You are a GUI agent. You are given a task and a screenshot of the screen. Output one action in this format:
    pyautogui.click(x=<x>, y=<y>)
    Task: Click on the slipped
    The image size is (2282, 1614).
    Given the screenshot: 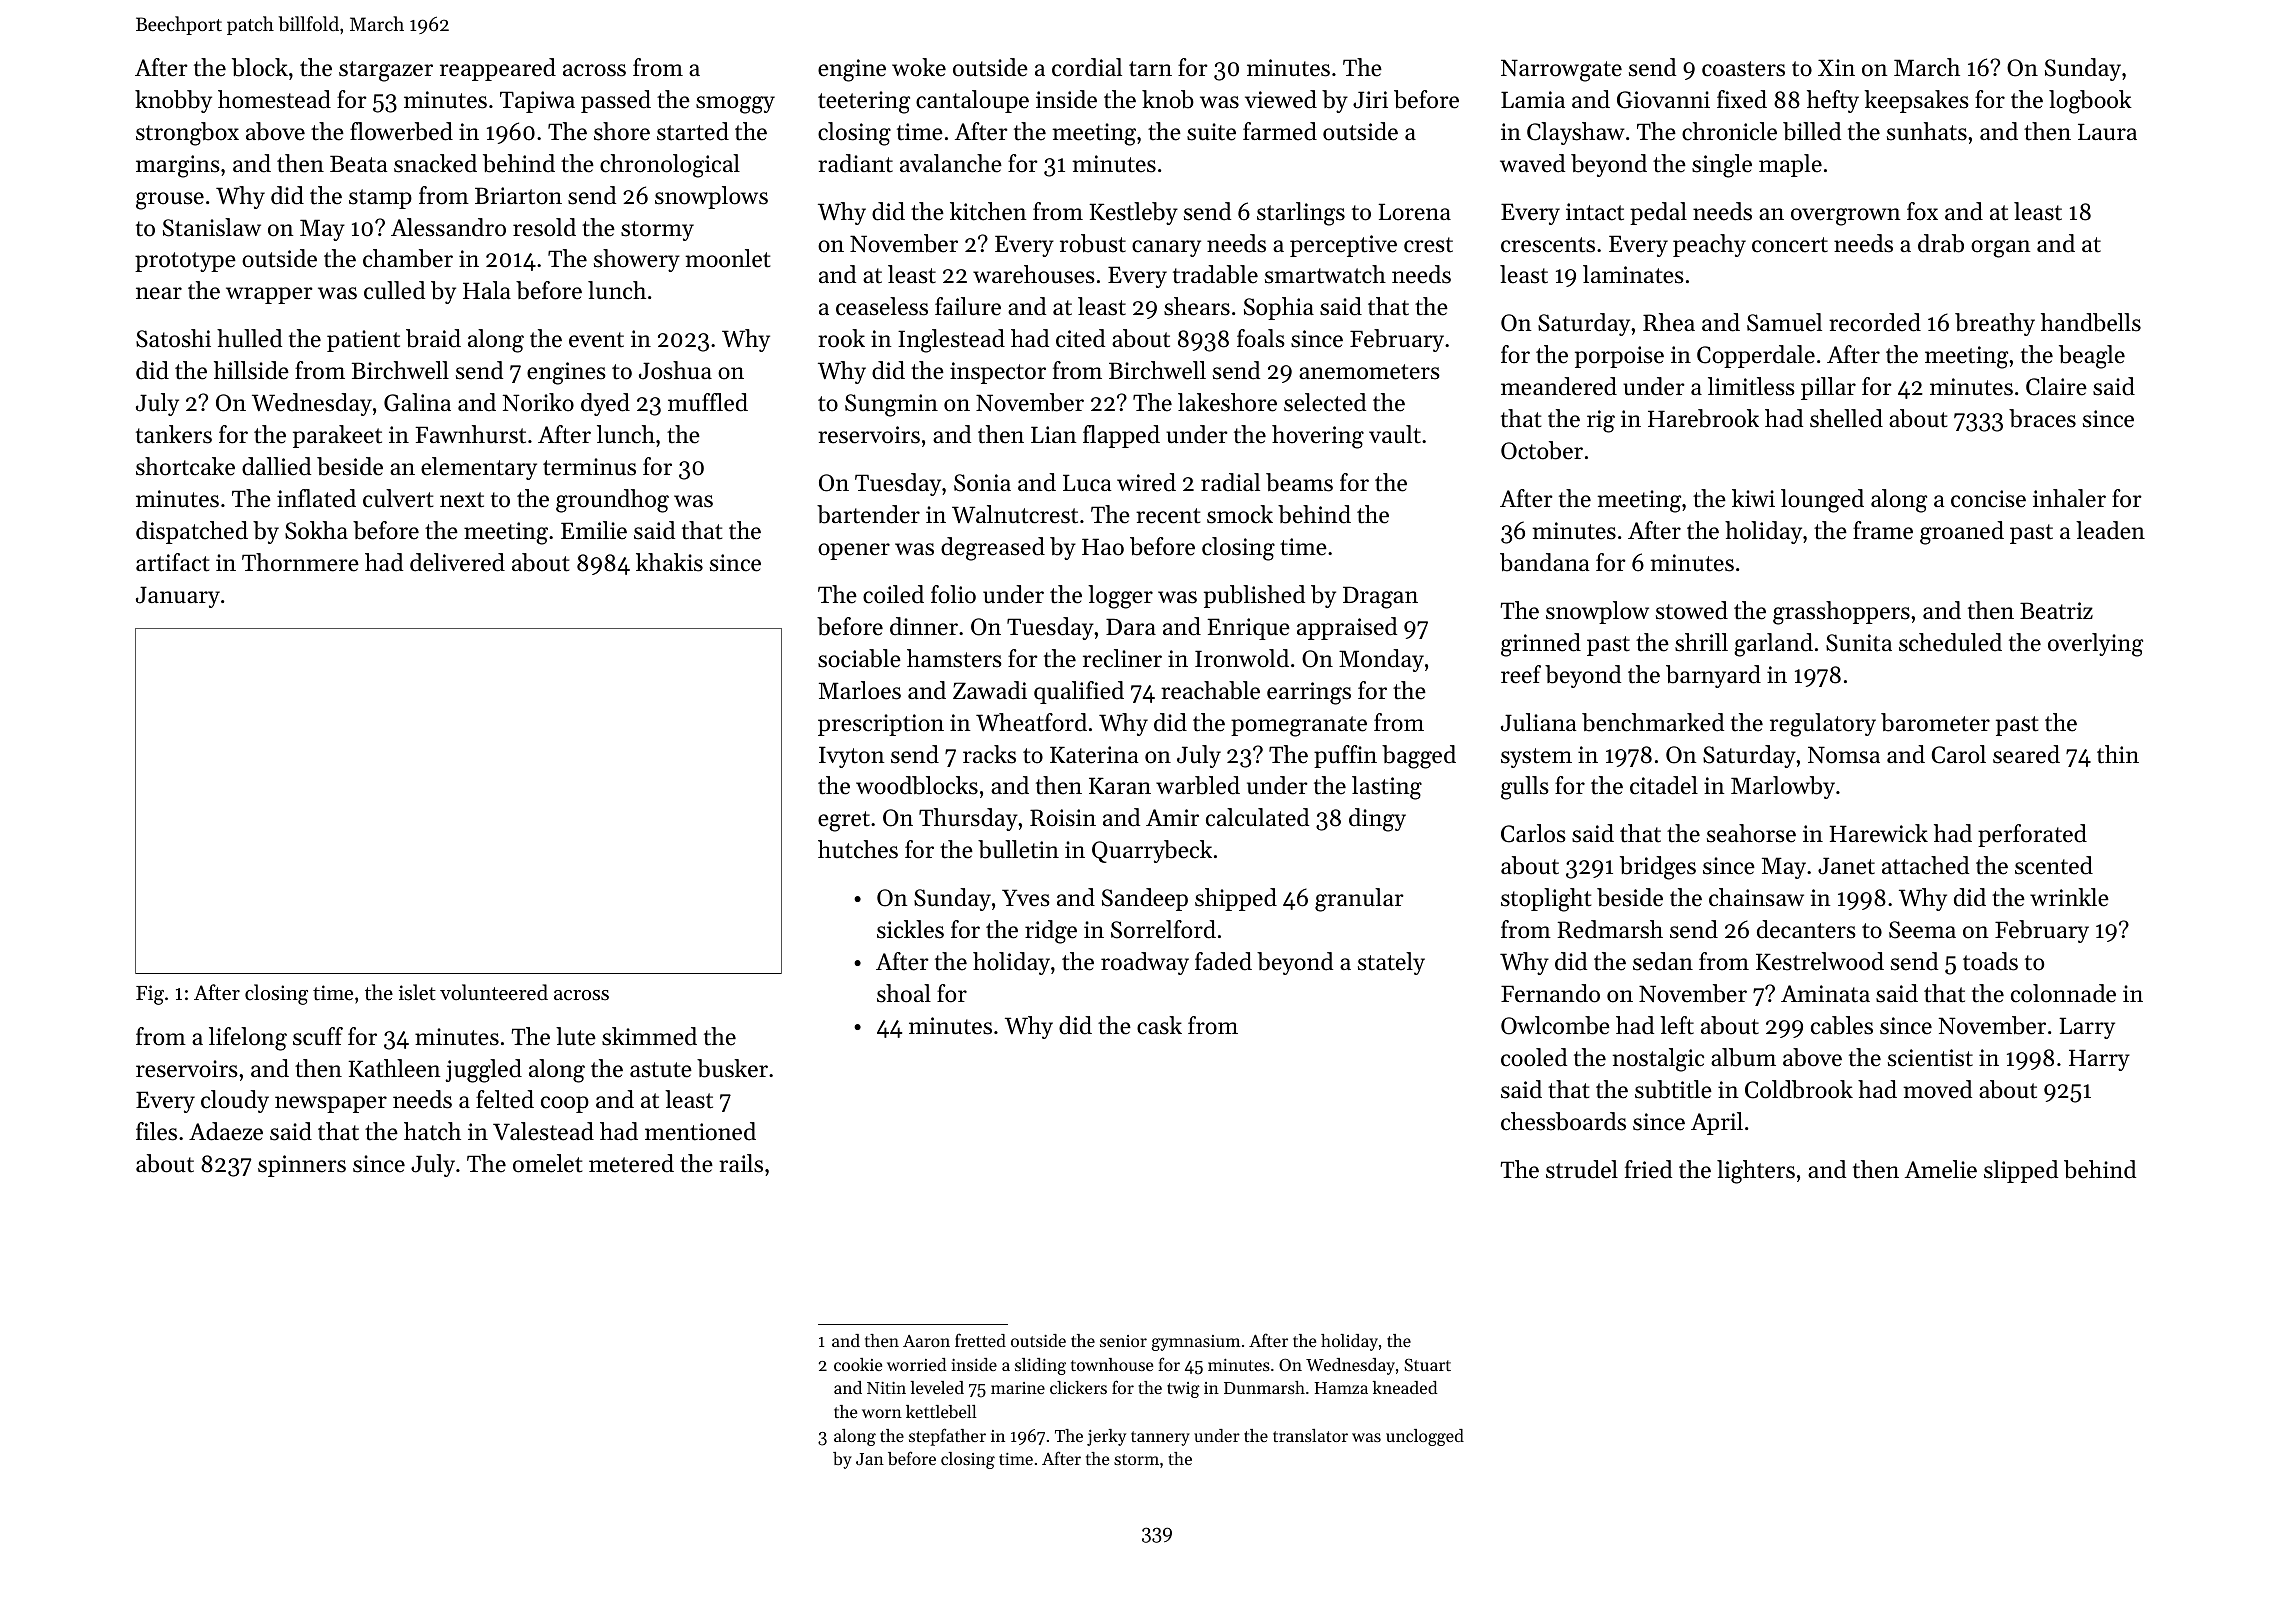 What is the action you would take?
    pyautogui.click(x=2021, y=1171)
